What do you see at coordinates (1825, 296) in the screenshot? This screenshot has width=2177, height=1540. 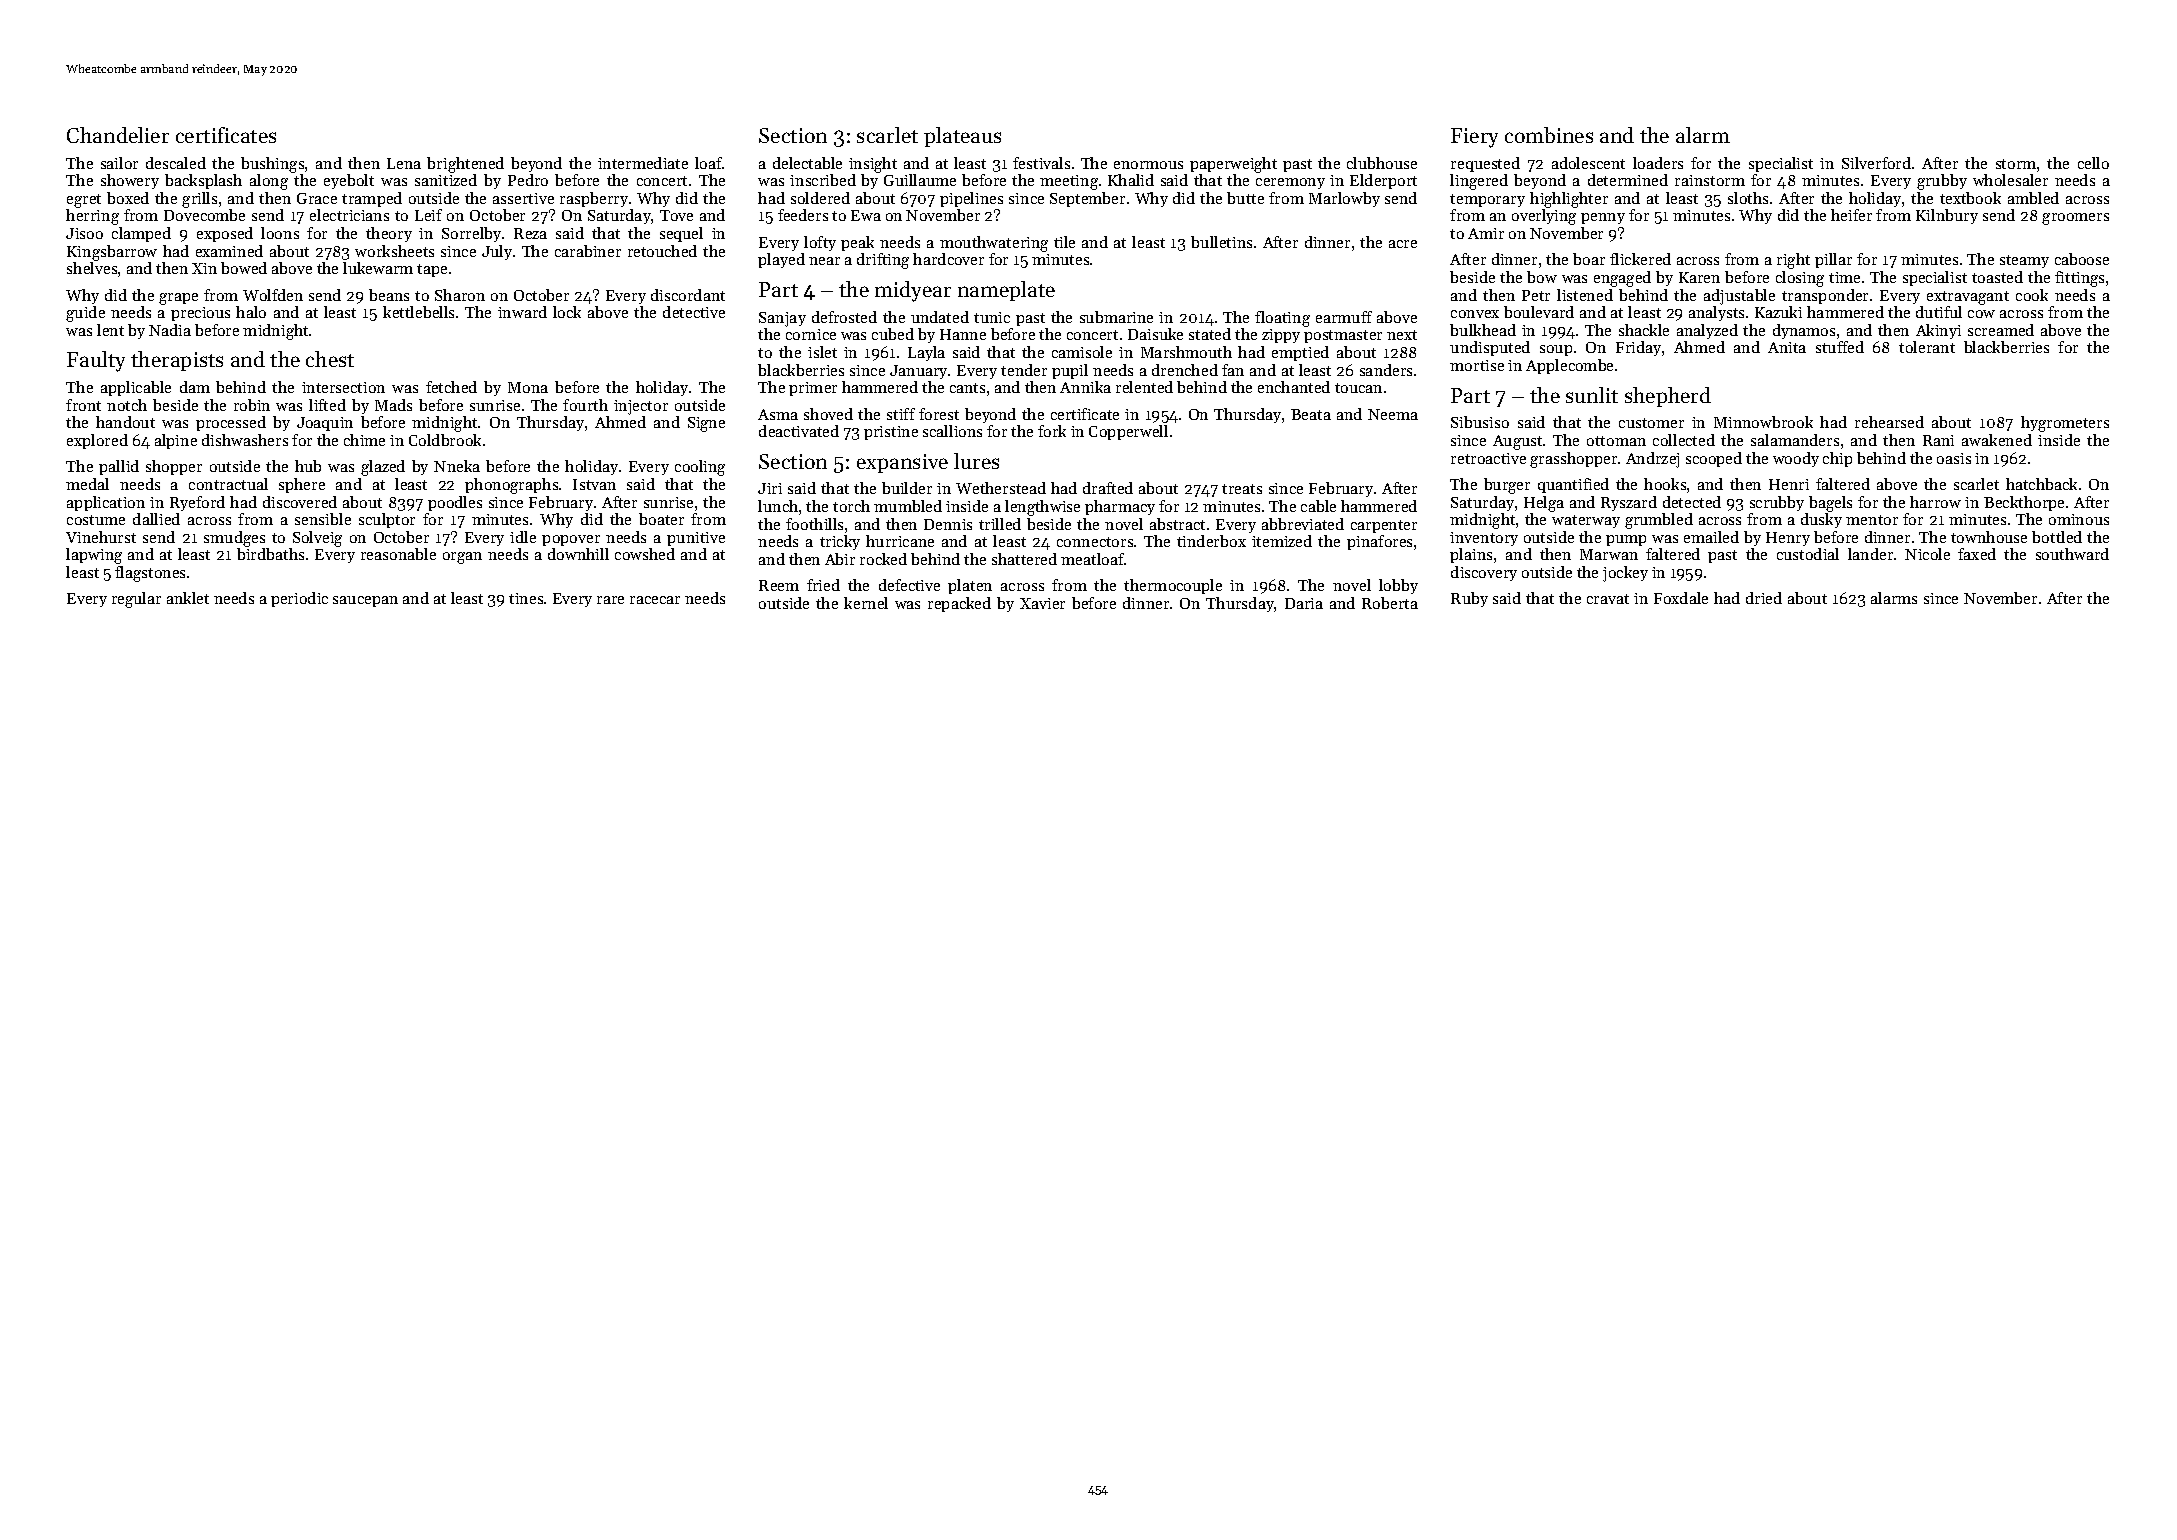 I see `transponder` at bounding box center [1825, 296].
